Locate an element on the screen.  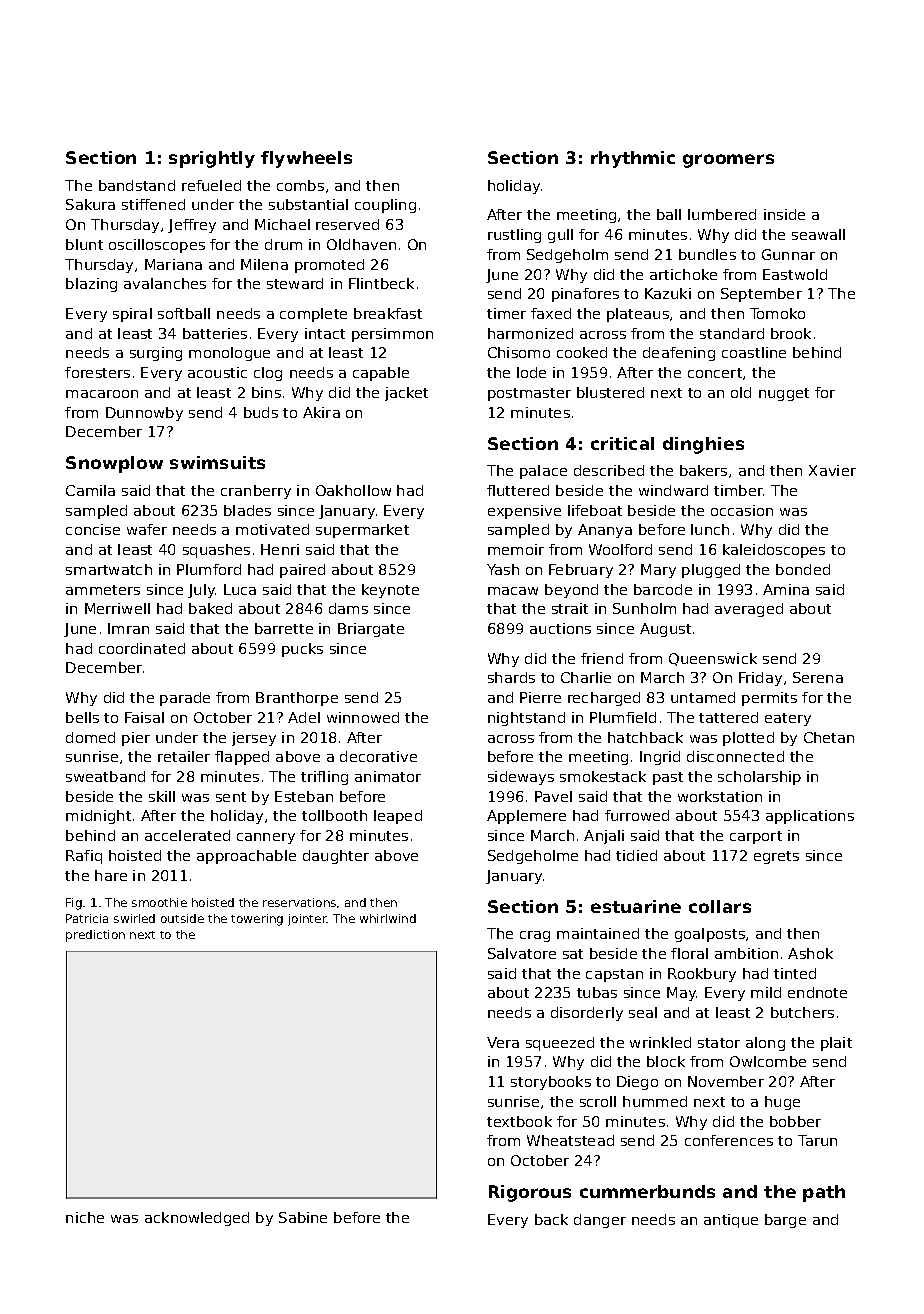
flywheels is located at coordinates (306, 159).
